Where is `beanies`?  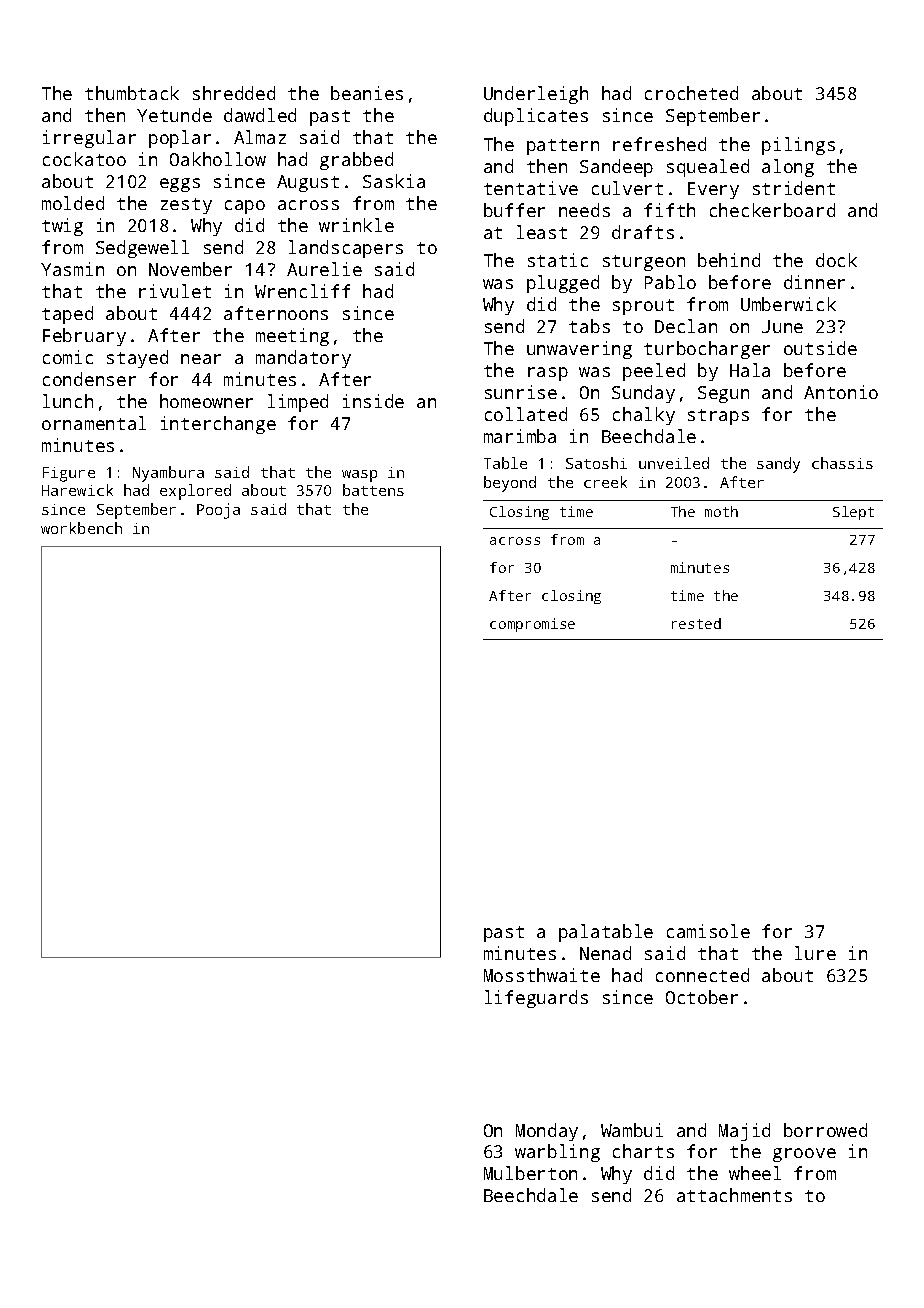
beanies is located at coordinates (367, 93).
